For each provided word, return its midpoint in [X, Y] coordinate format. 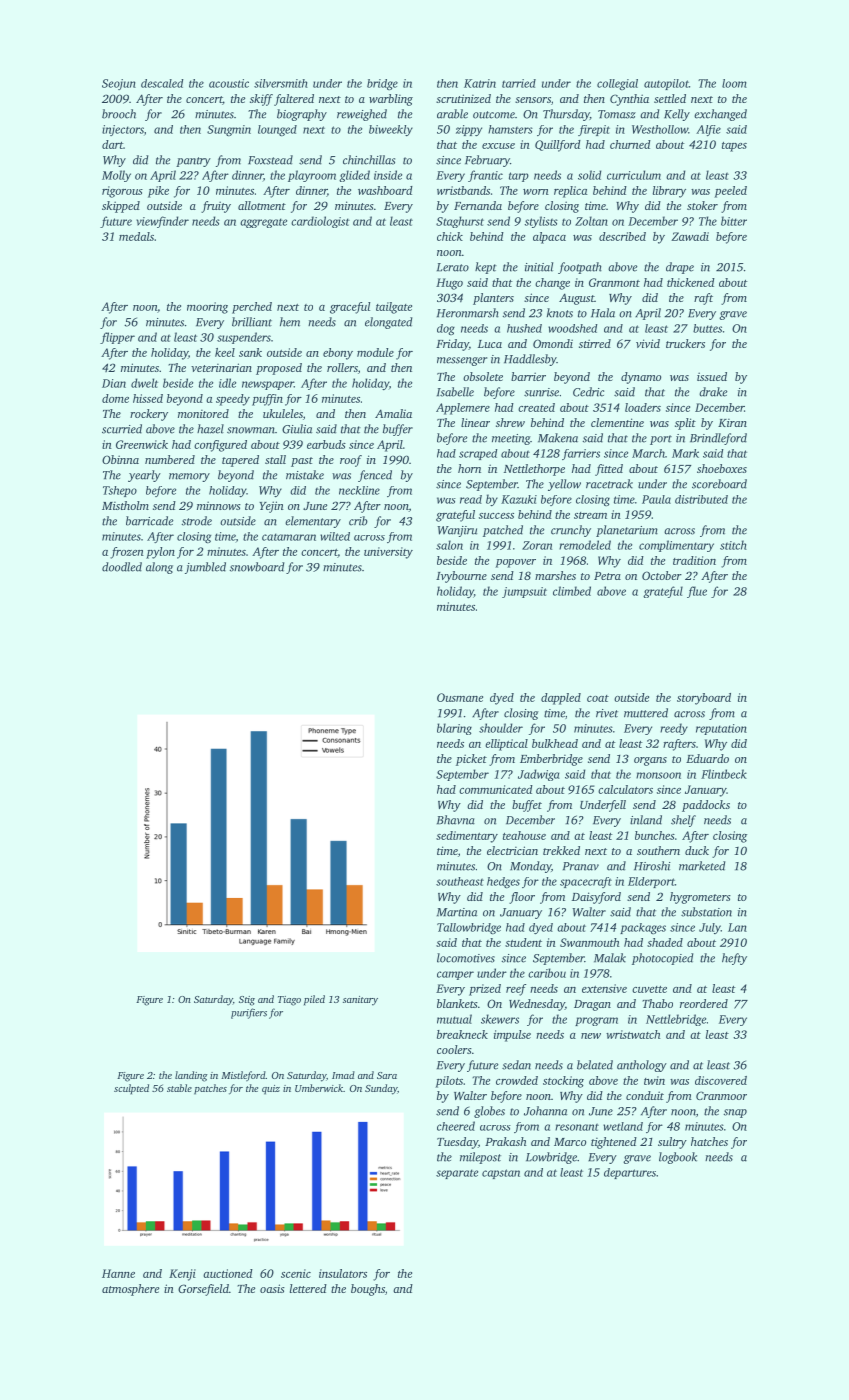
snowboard [257, 567]
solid [589, 175]
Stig [247, 1001]
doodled [122, 567]
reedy [674, 729]
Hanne [118, 1273]
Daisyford [596, 898]
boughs [368, 1290]
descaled [162, 83]
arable [452, 114]
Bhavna [456, 820]
